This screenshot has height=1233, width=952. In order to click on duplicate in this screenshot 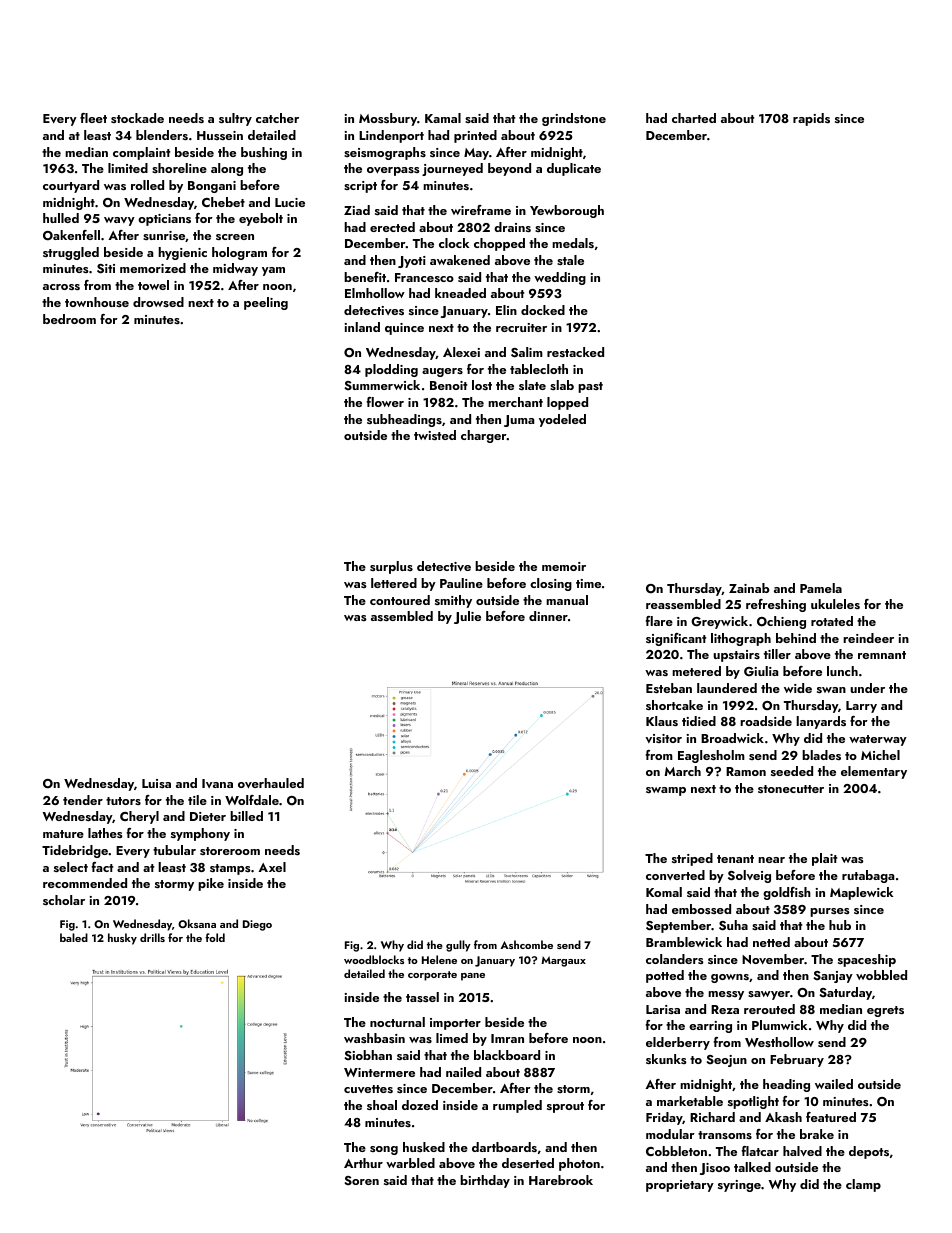, I will do `click(574, 169)`.
